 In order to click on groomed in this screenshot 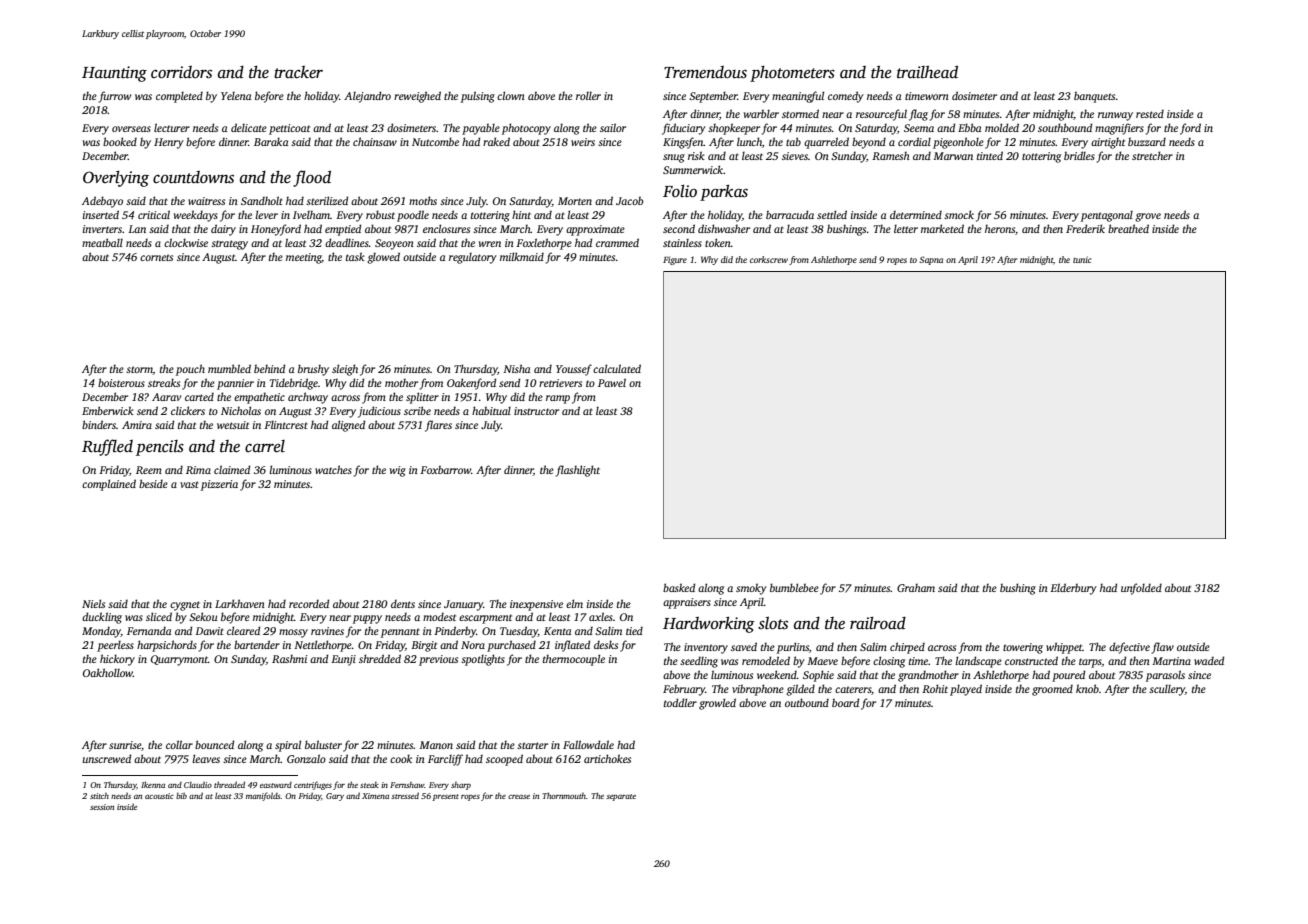, I will do `click(1052, 690)`.
